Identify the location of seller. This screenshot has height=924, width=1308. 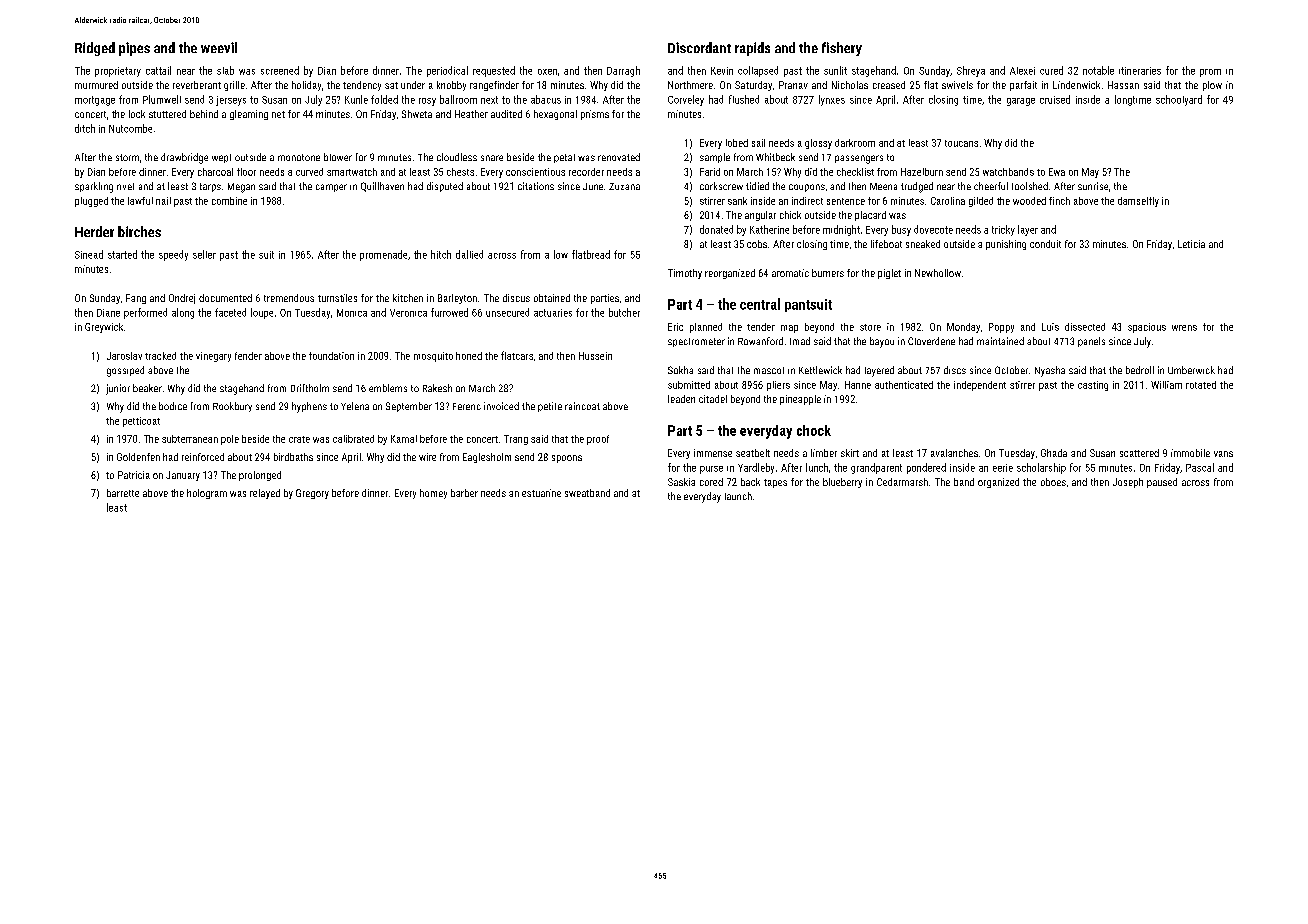
(204, 254).
